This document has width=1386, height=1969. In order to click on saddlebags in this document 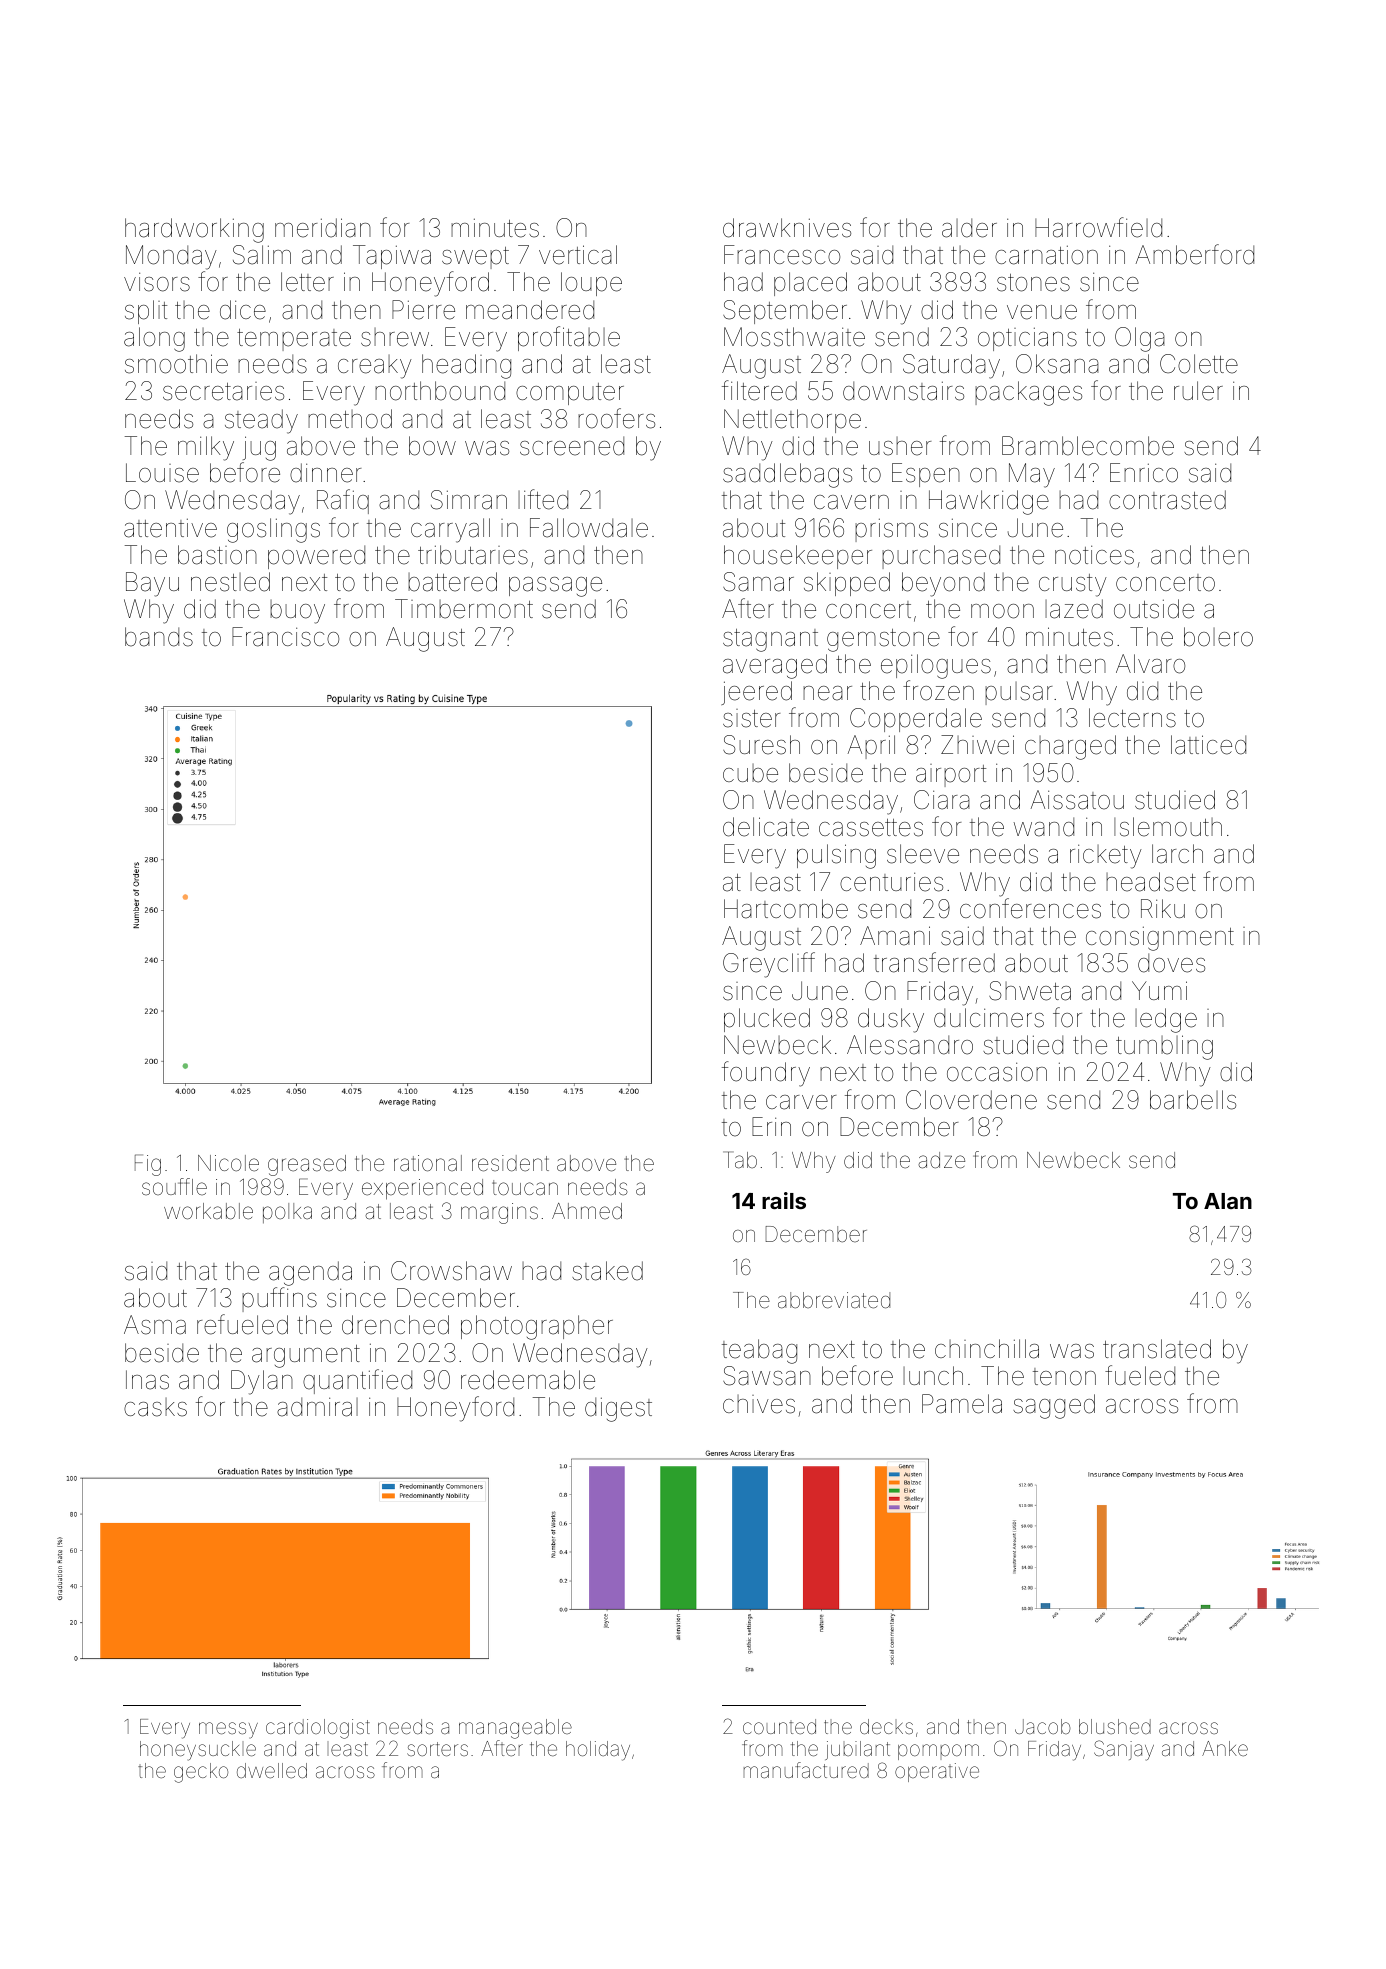, I will do `click(787, 475)`.
